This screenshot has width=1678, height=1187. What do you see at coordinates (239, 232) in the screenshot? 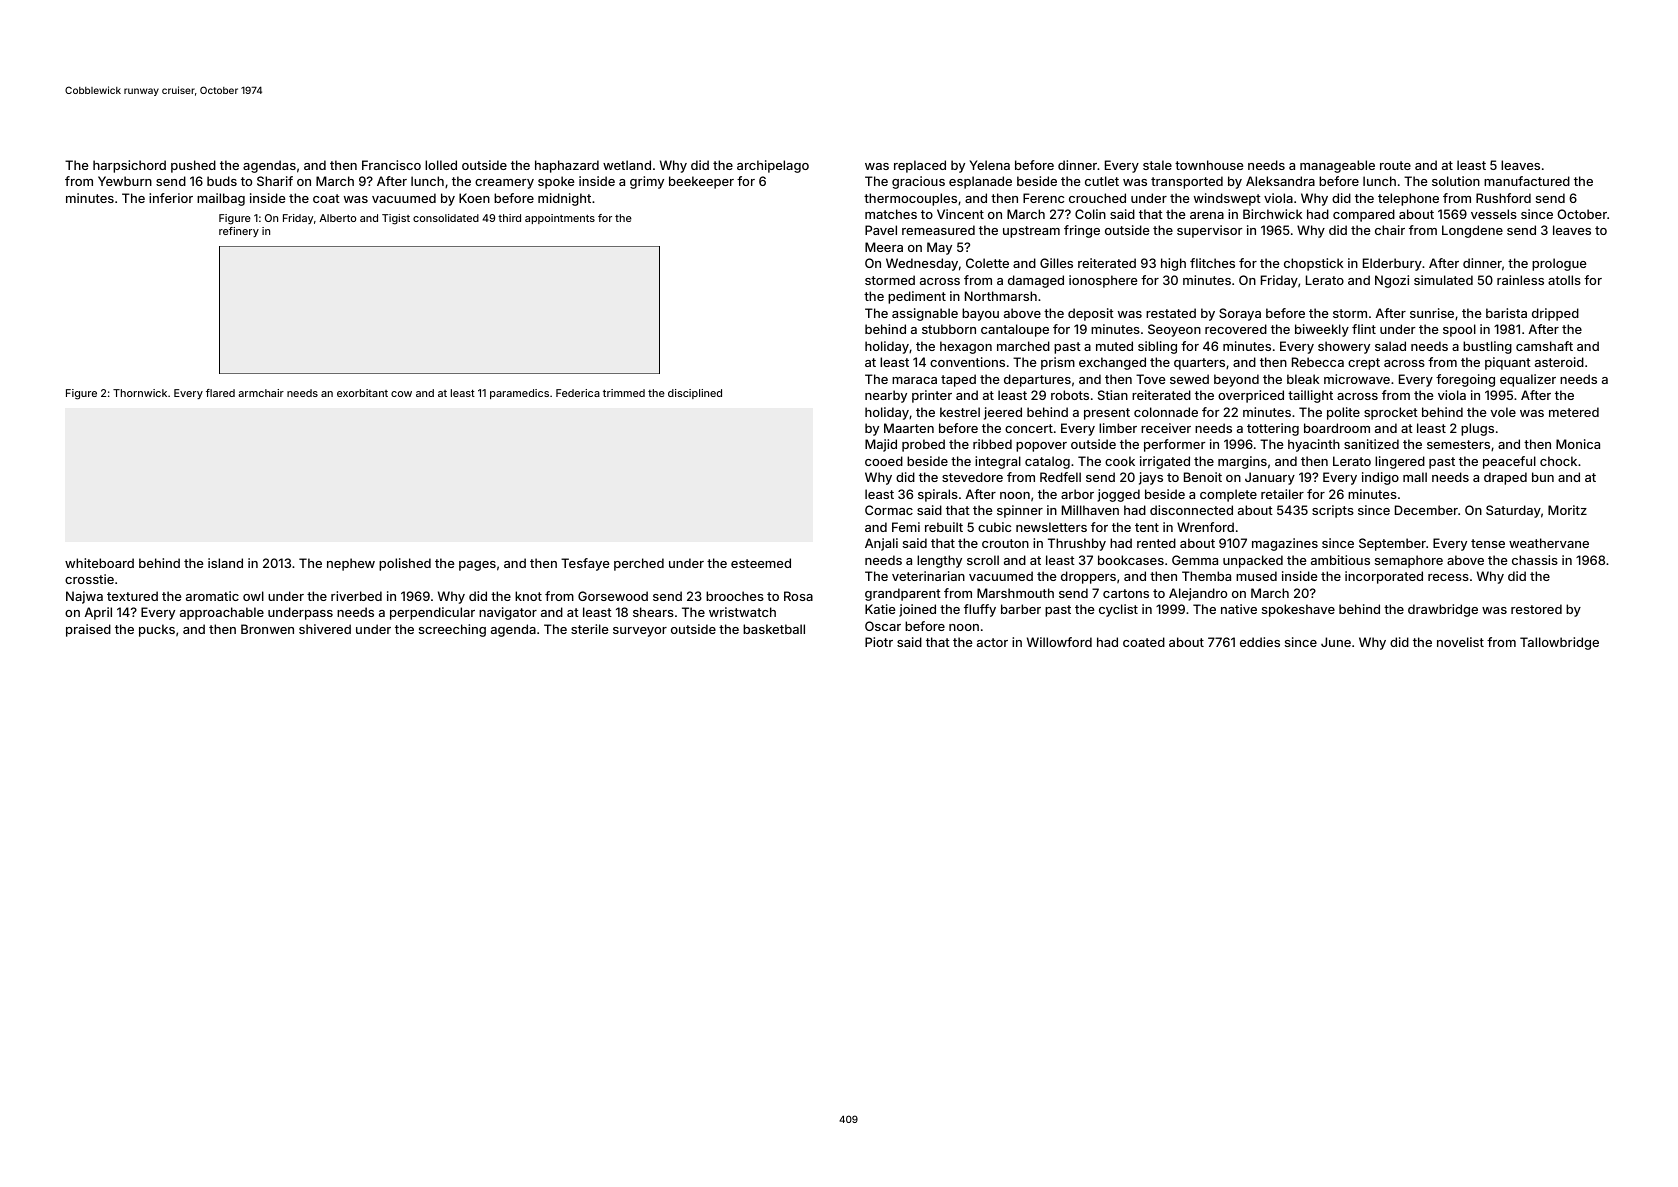
I see `refinery` at bounding box center [239, 232].
